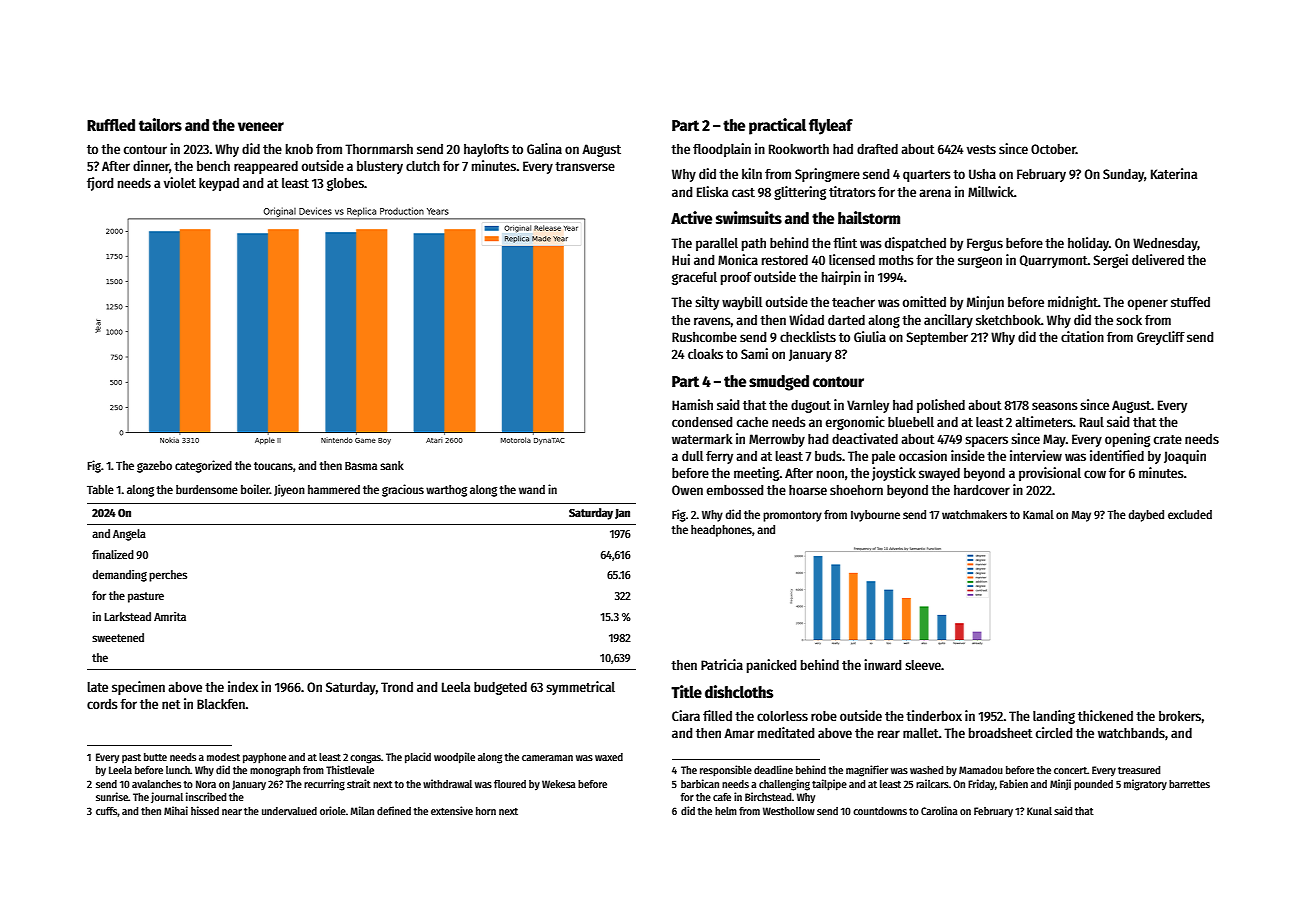  What do you see at coordinates (580, 688) in the page?
I see `symmetrical` at bounding box center [580, 688].
